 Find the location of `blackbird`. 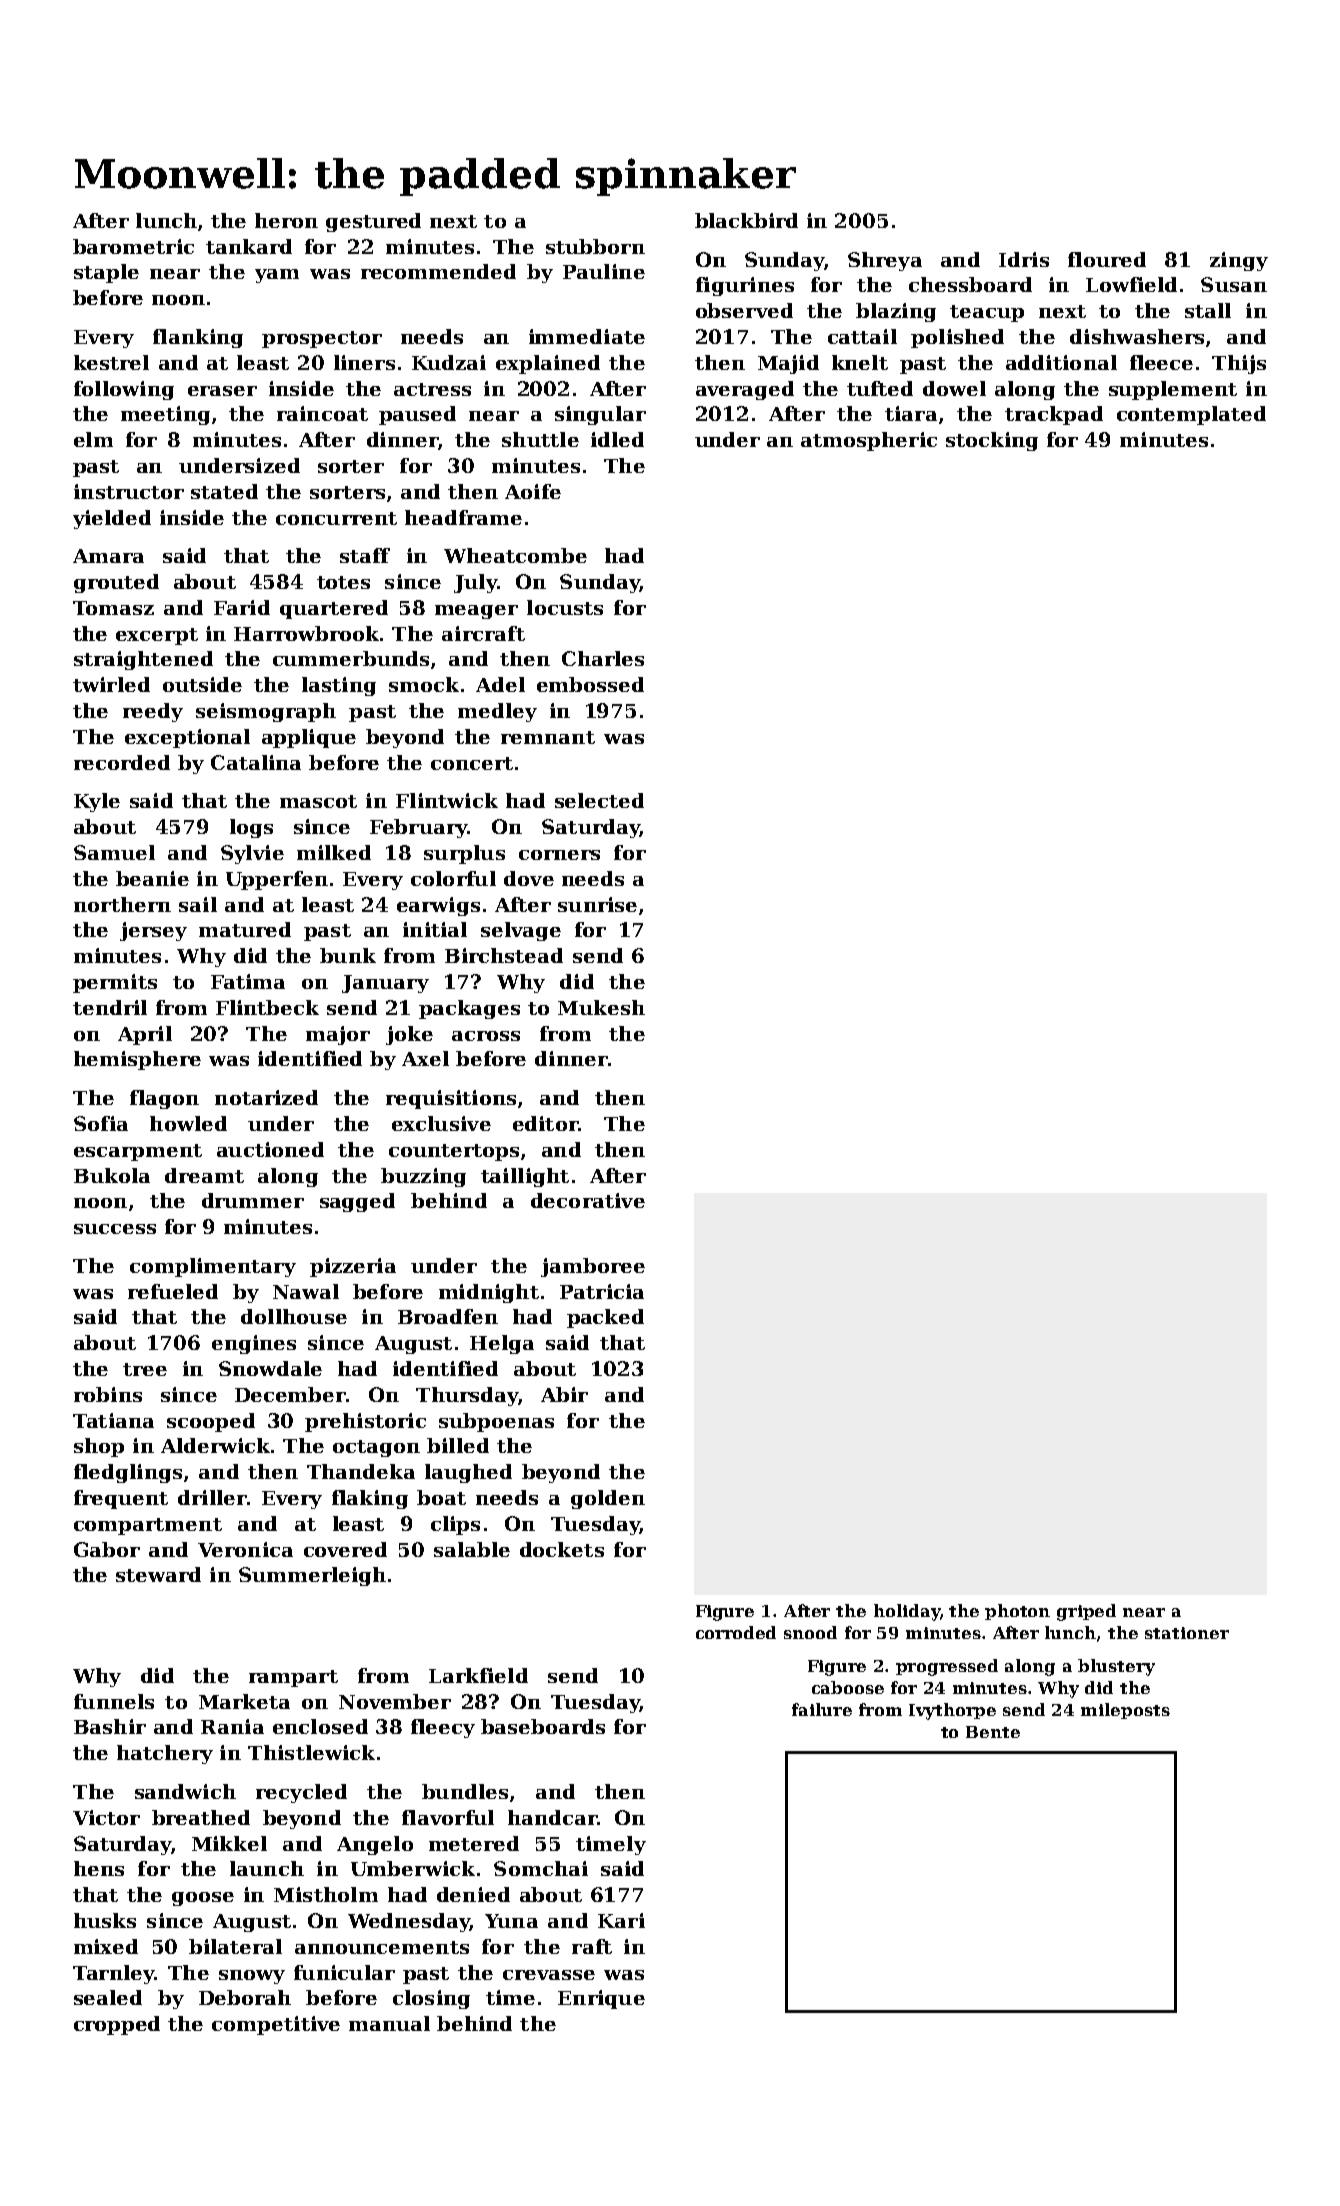

blackbird is located at coordinates (746, 220).
